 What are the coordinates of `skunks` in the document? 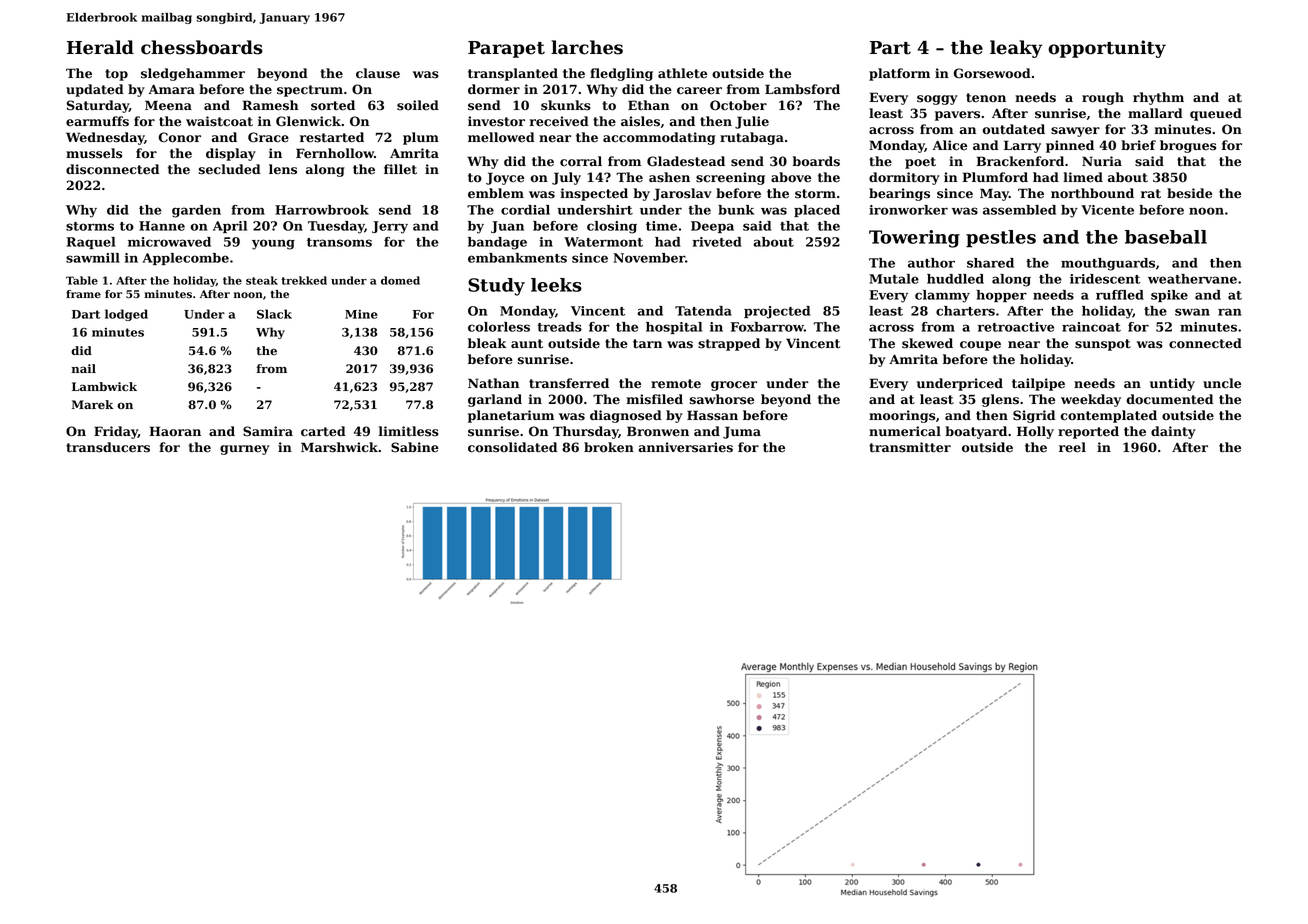 It's located at (566, 105).
